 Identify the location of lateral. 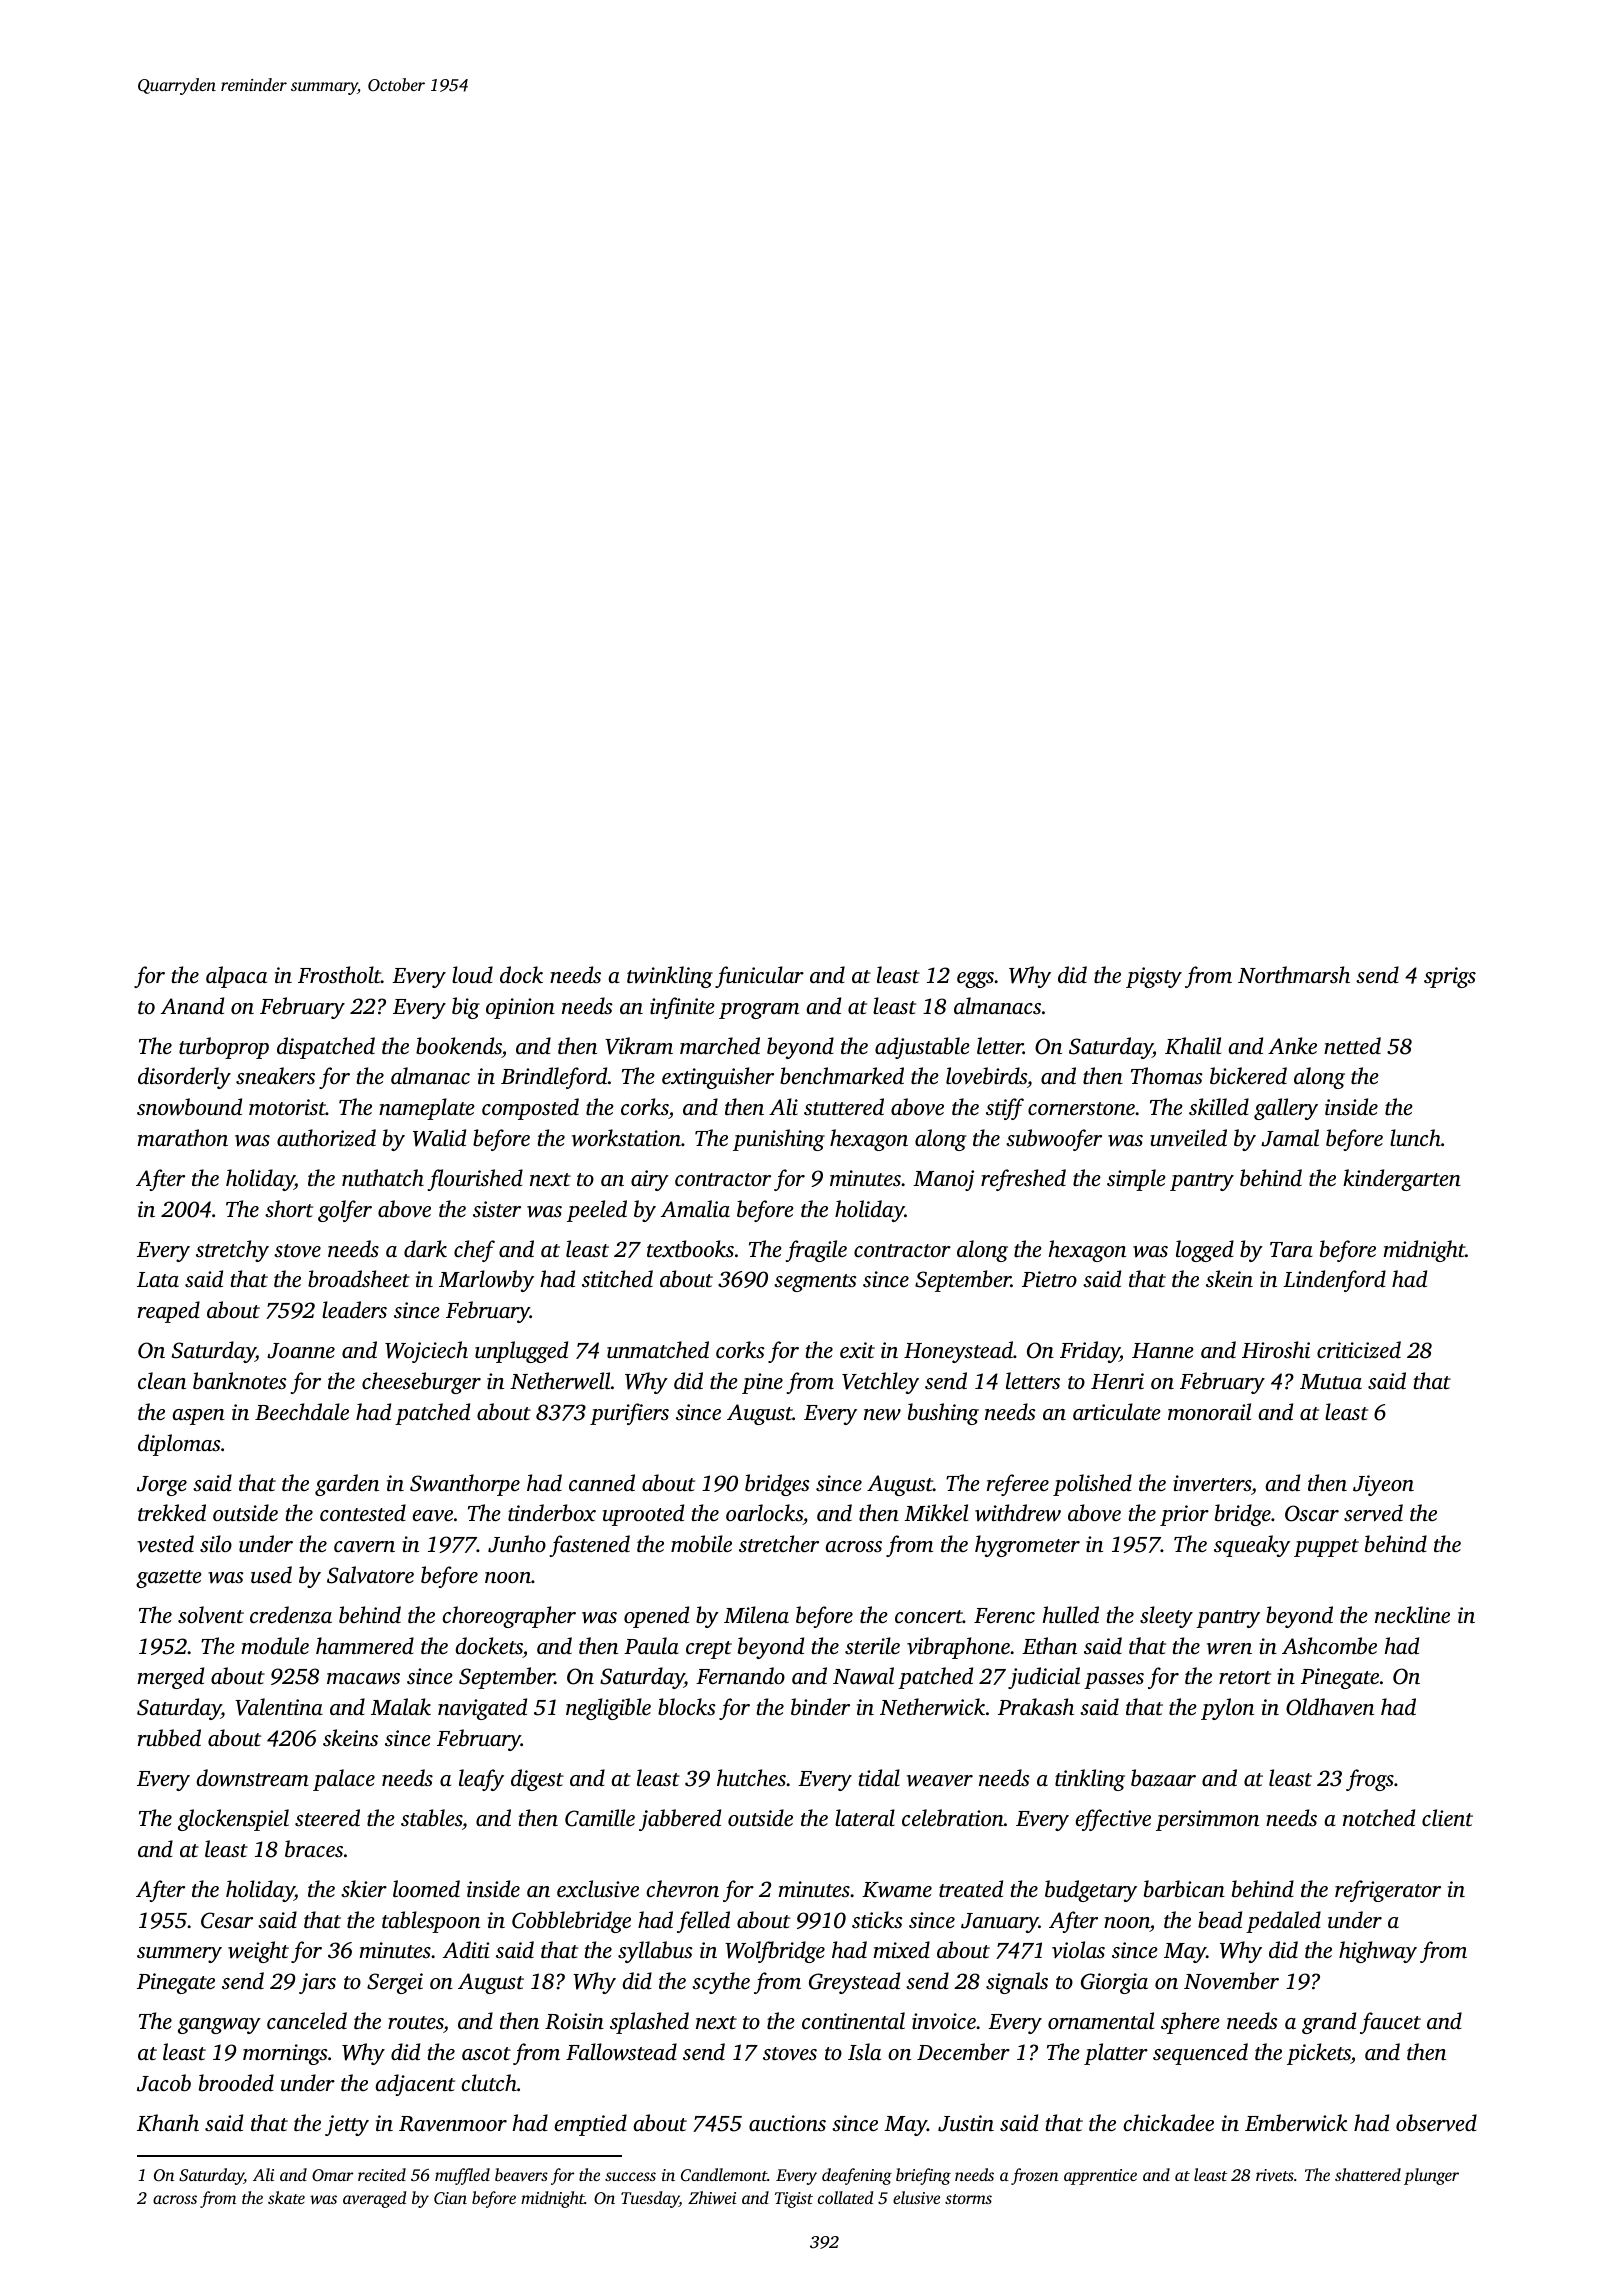
(865, 1817).
